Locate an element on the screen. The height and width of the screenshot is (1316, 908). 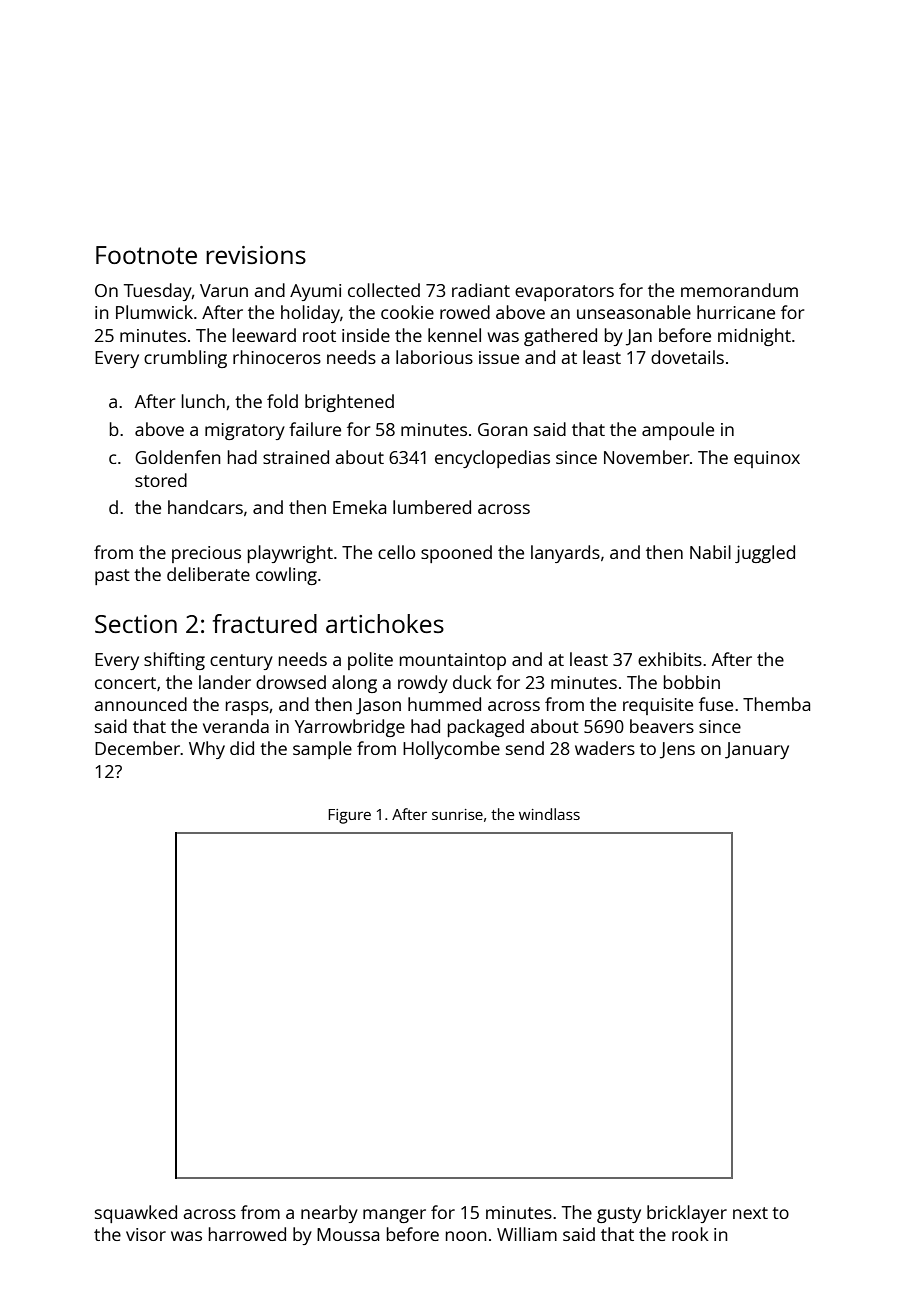
evaporators is located at coordinates (564, 293).
